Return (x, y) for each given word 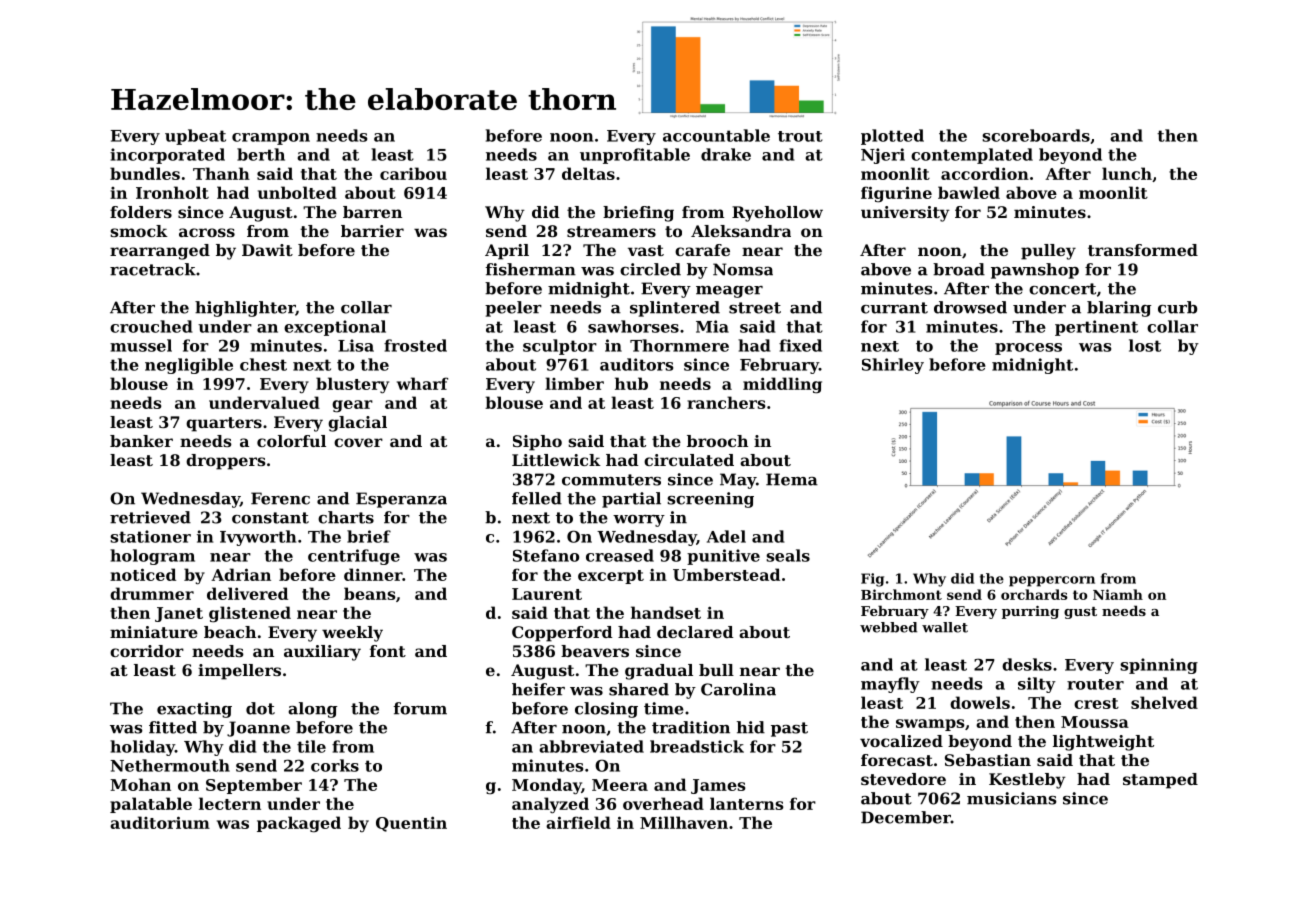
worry (639, 521)
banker (141, 441)
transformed (1143, 250)
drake (726, 154)
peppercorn (1052, 581)
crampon (271, 139)
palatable (151, 805)
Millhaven (684, 822)
